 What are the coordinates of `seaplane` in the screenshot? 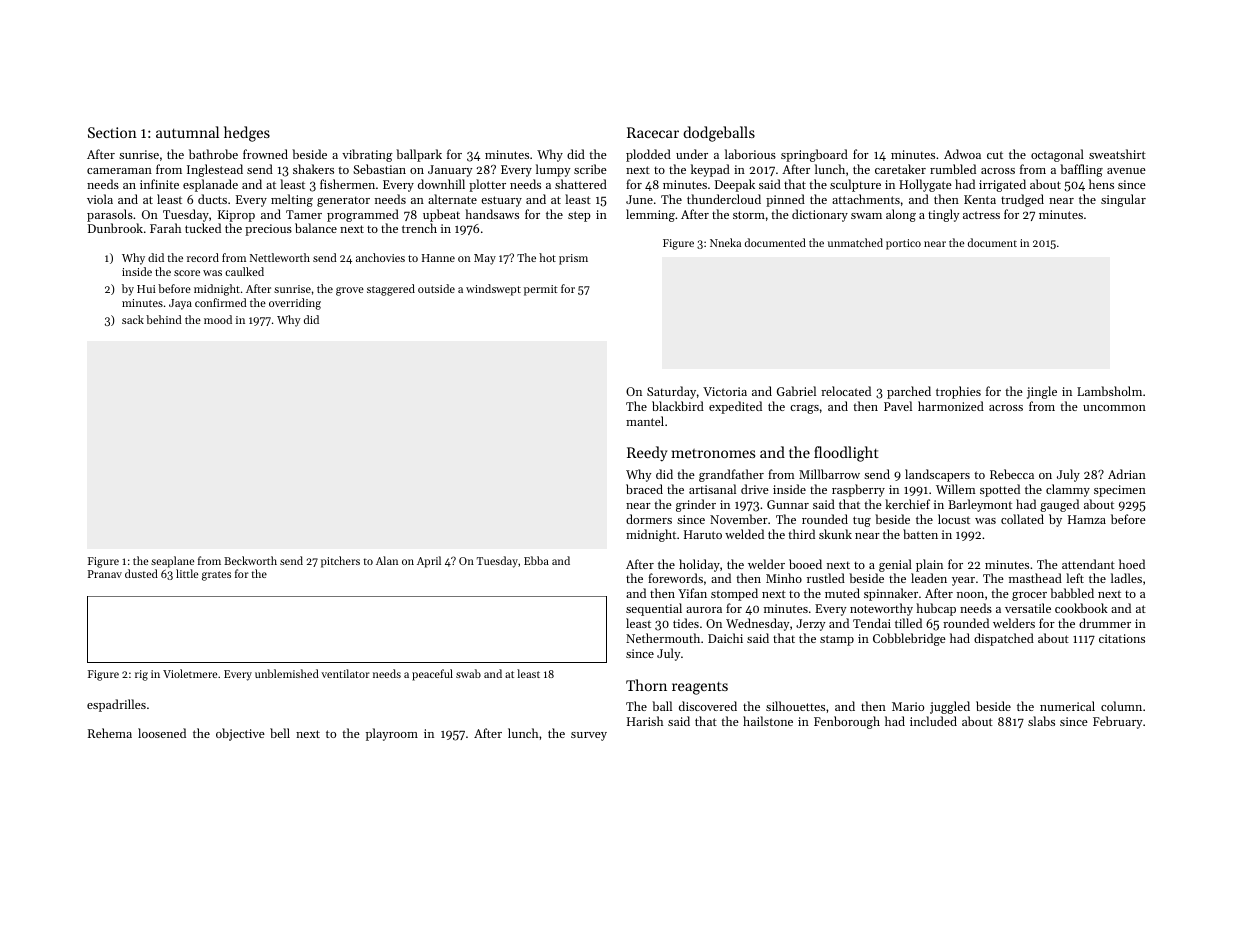 It's located at (172, 562).
